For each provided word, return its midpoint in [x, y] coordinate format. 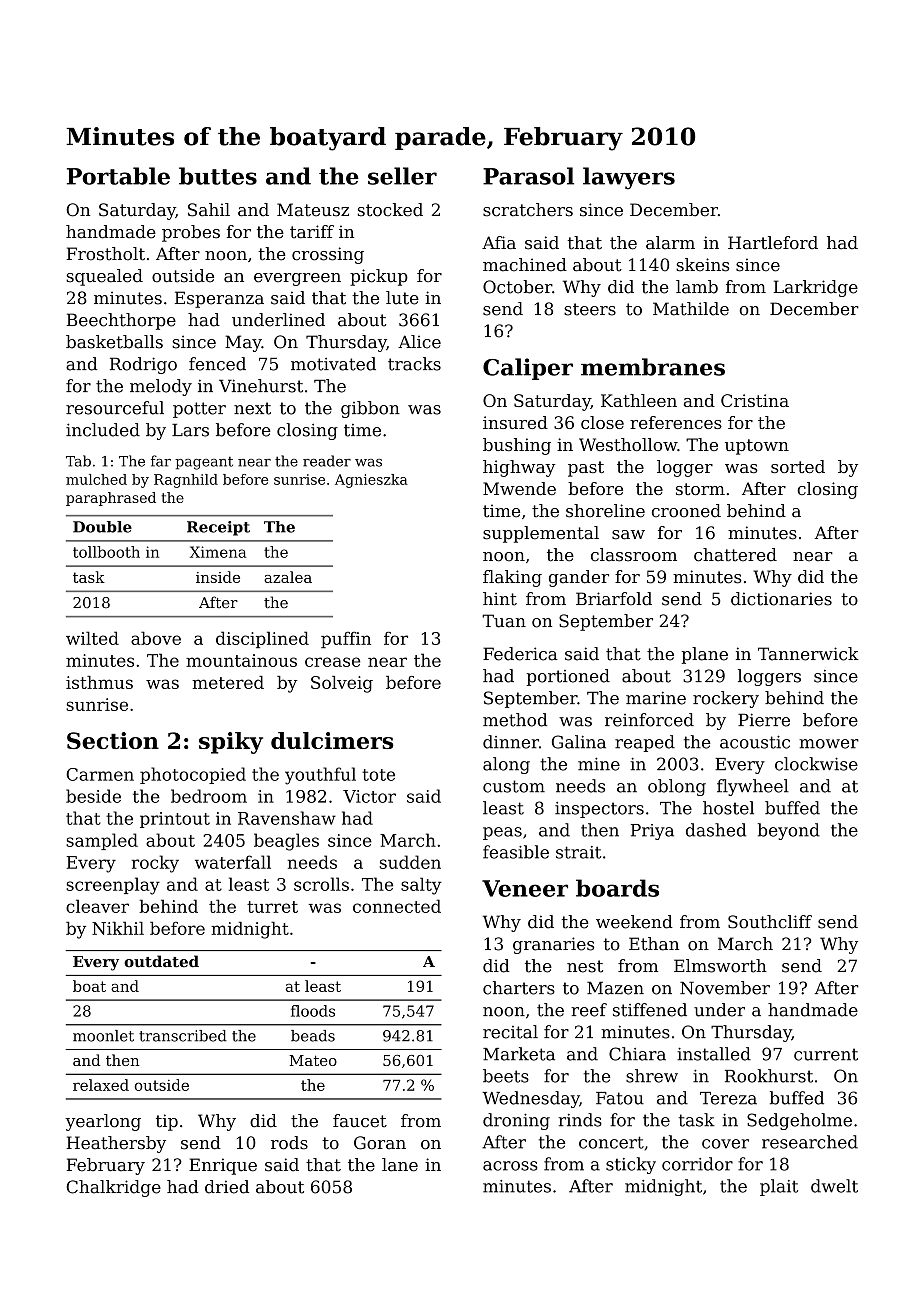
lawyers [629, 178]
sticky [631, 1165]
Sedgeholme [799, 1121]
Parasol [528, 176]
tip [167, 1122]
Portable [118, 176]
